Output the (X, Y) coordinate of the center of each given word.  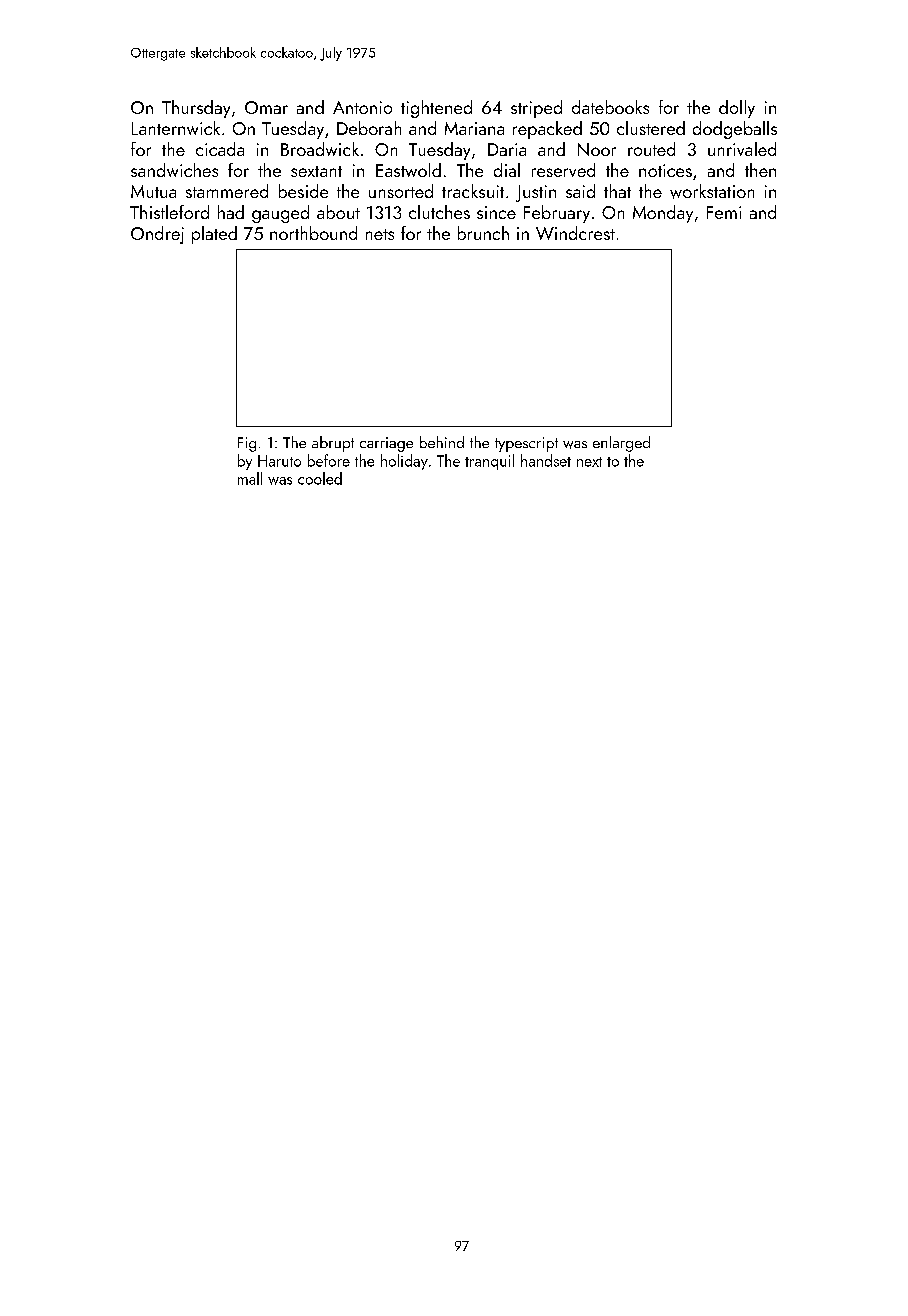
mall (250, 478)
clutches (439, 212)
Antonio (362, 107)
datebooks (610, 107)
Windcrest (575, 233)
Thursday (196, 109)
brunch (483, 233)
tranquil (489, 462)
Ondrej (157, 235)
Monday (663, 214)
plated (214, 235)
